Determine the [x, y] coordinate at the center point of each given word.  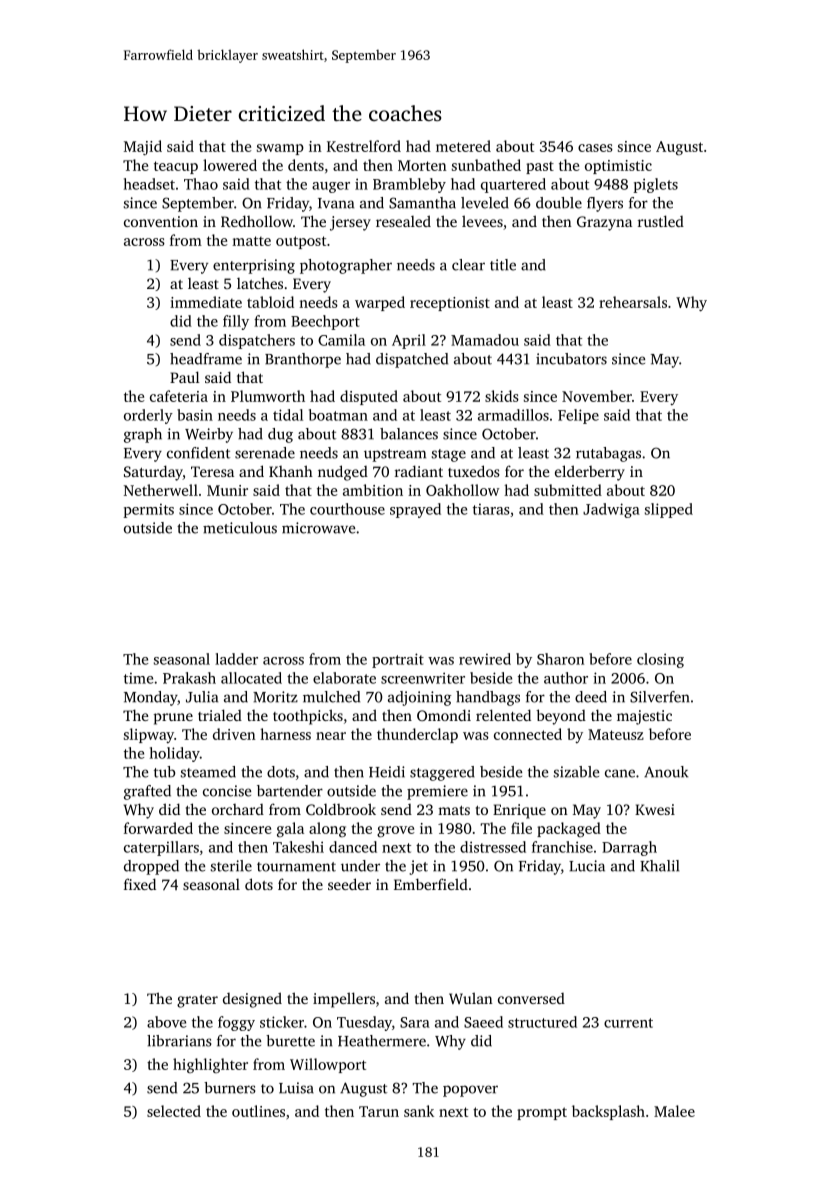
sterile [231, 866]
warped [380, 303]
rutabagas [608, 454]
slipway [149, 735]
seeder [349, 884]
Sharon [560, 659]
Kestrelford [364, 146]
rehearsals [633, 302]
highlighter [210, 1065]
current [628, 1023]
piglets [655, 185]
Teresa [212, 471]
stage [449, 455]
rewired [485, 659]
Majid [143, 147]
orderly [148, 416]
